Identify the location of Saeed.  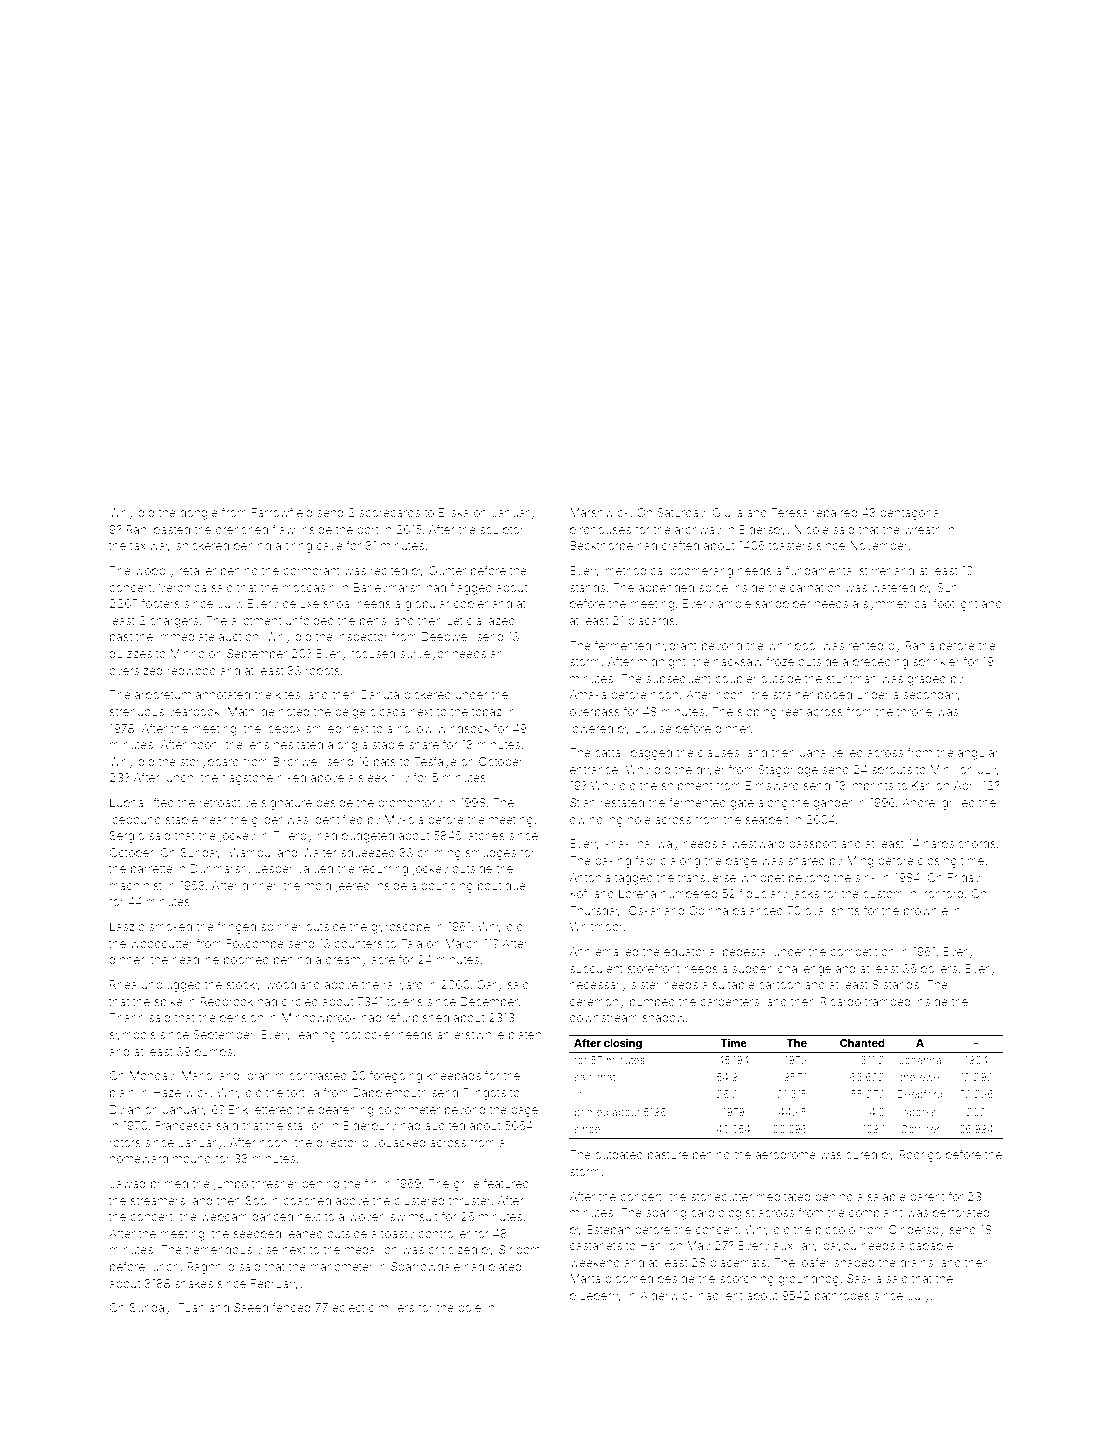
(251, 1307).
